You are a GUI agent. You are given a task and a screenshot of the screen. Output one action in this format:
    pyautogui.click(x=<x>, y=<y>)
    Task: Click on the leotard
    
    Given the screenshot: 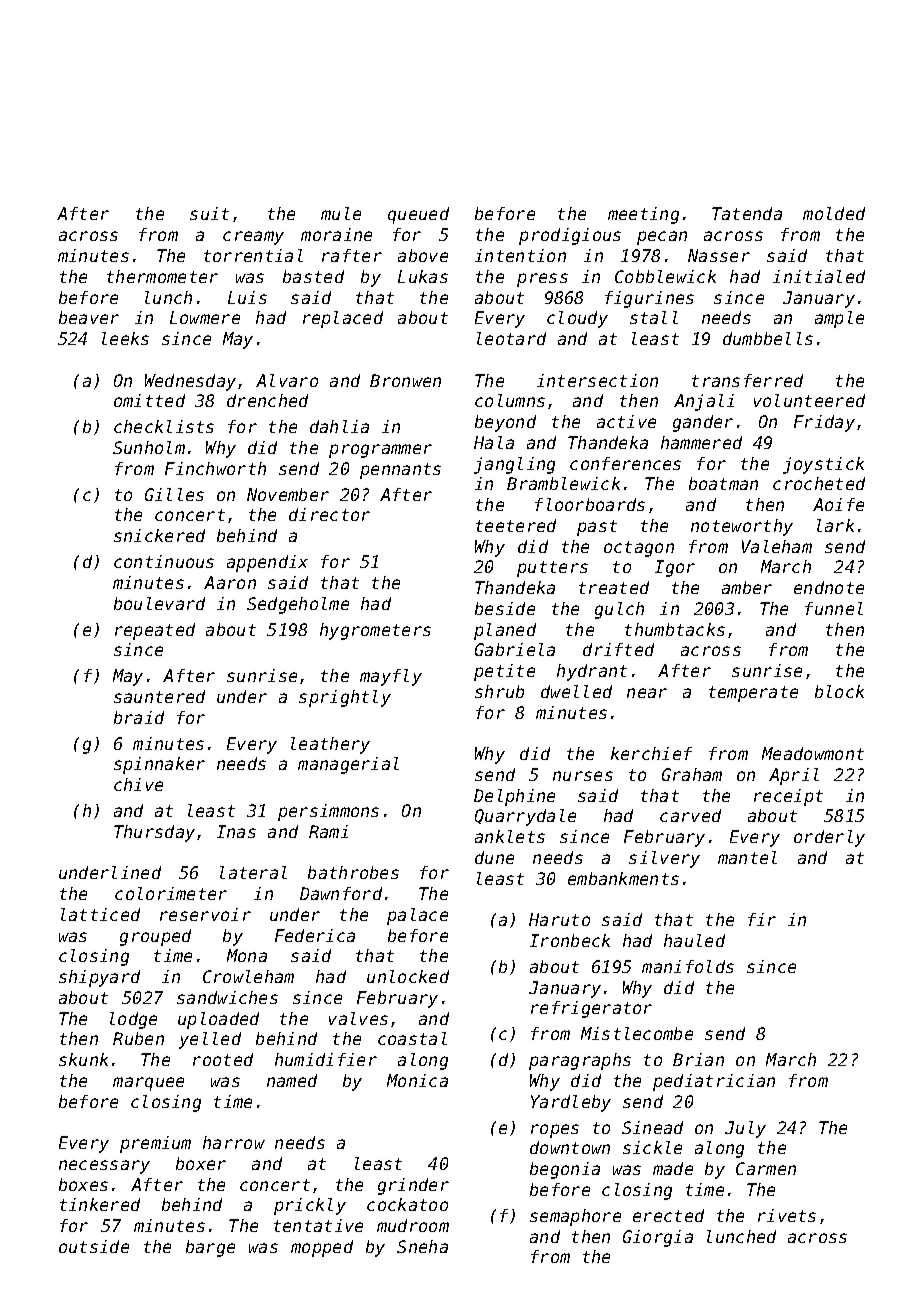 What is the action you would take?
    pyautogui.click(x=511, y=338)
